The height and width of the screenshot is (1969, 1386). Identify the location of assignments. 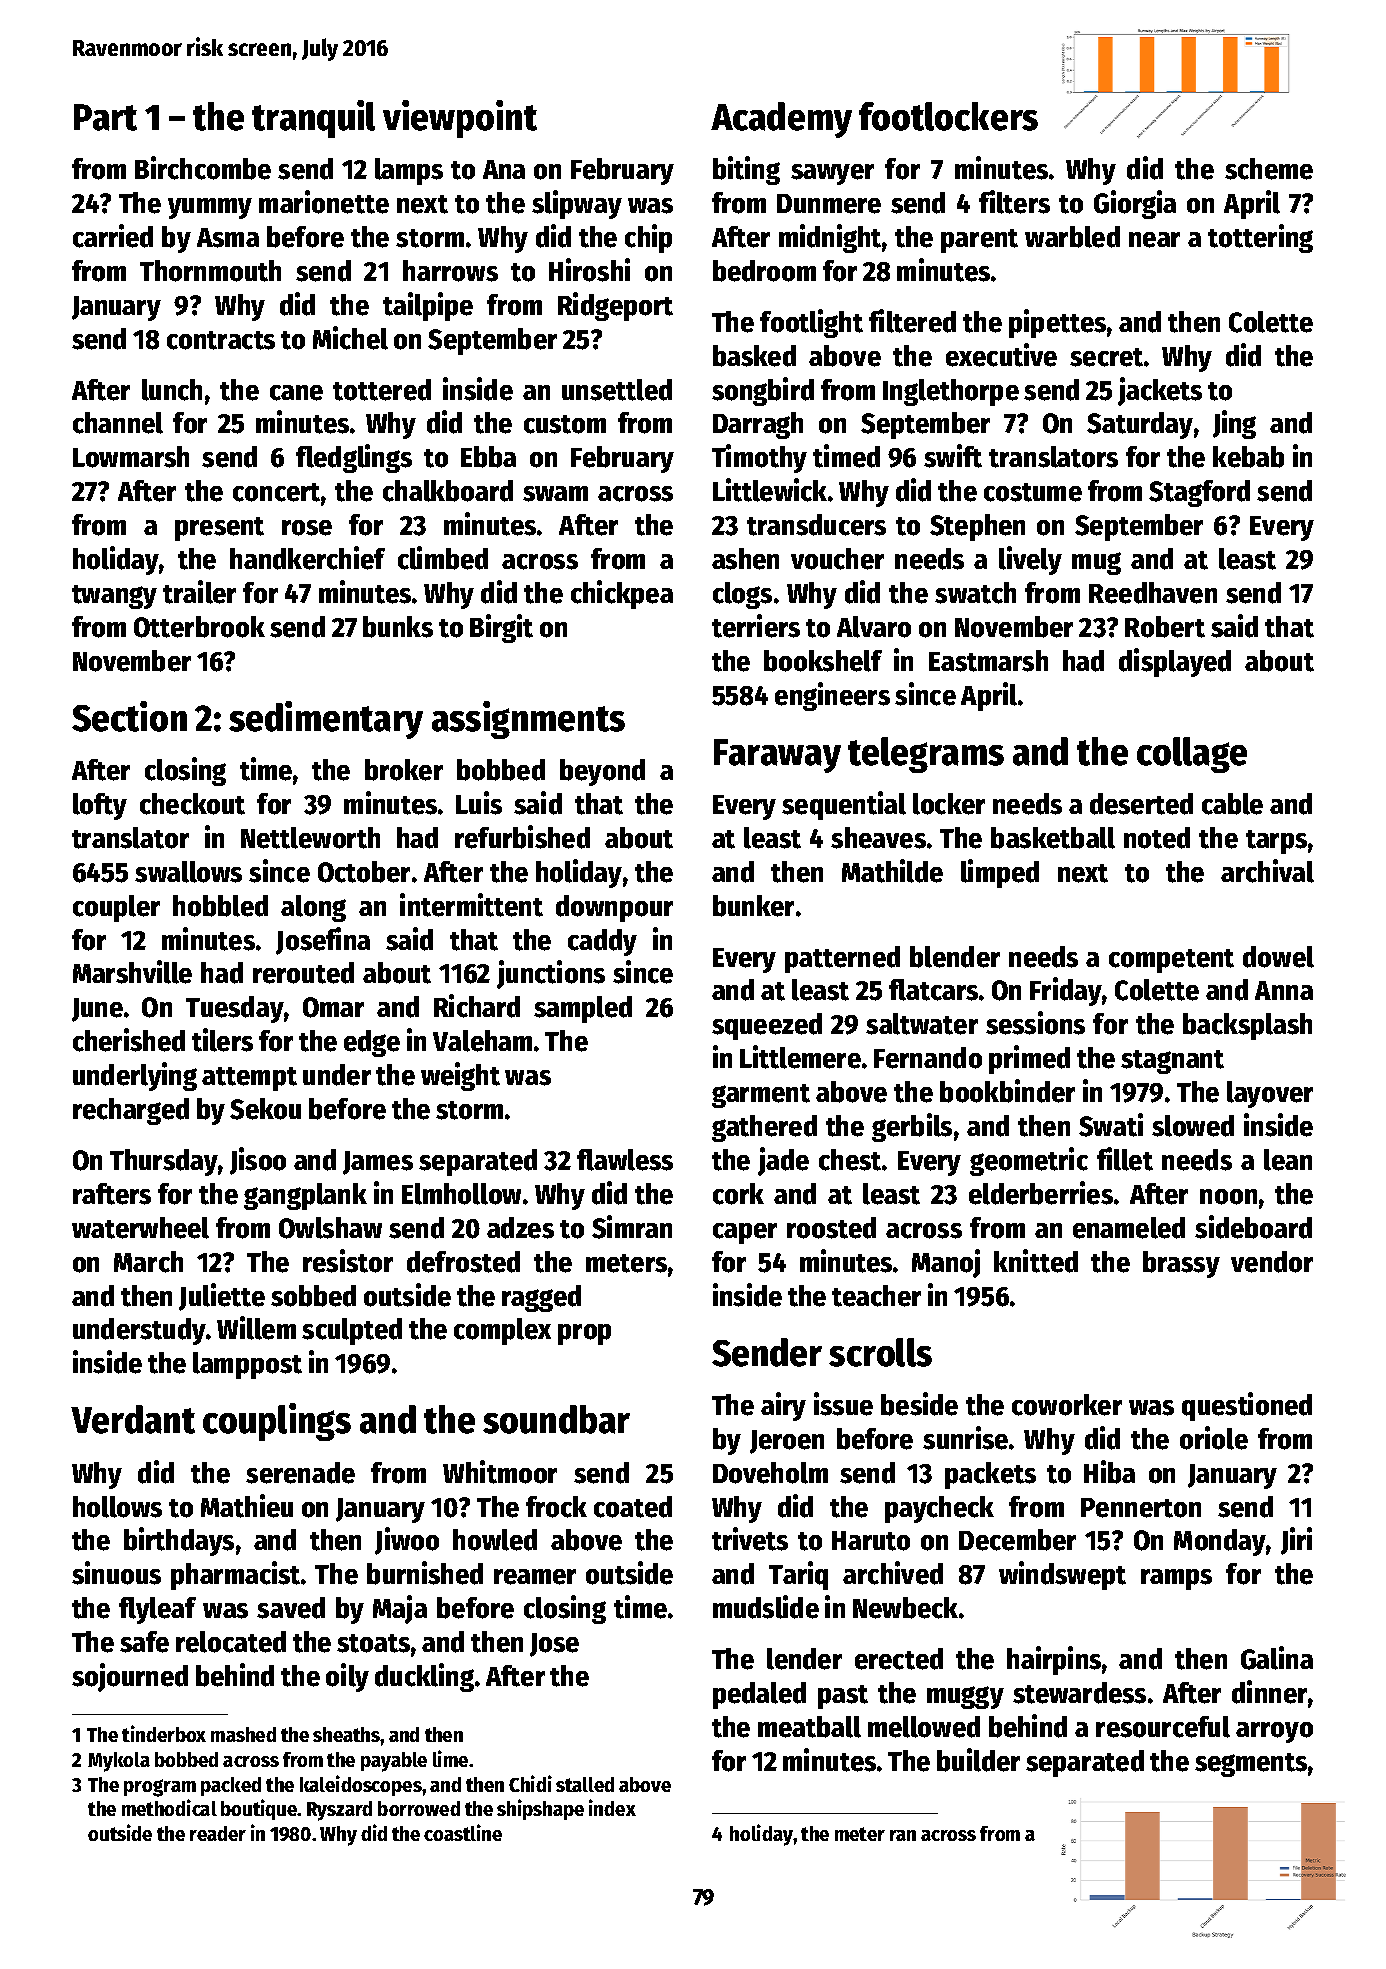
(528, 720).
